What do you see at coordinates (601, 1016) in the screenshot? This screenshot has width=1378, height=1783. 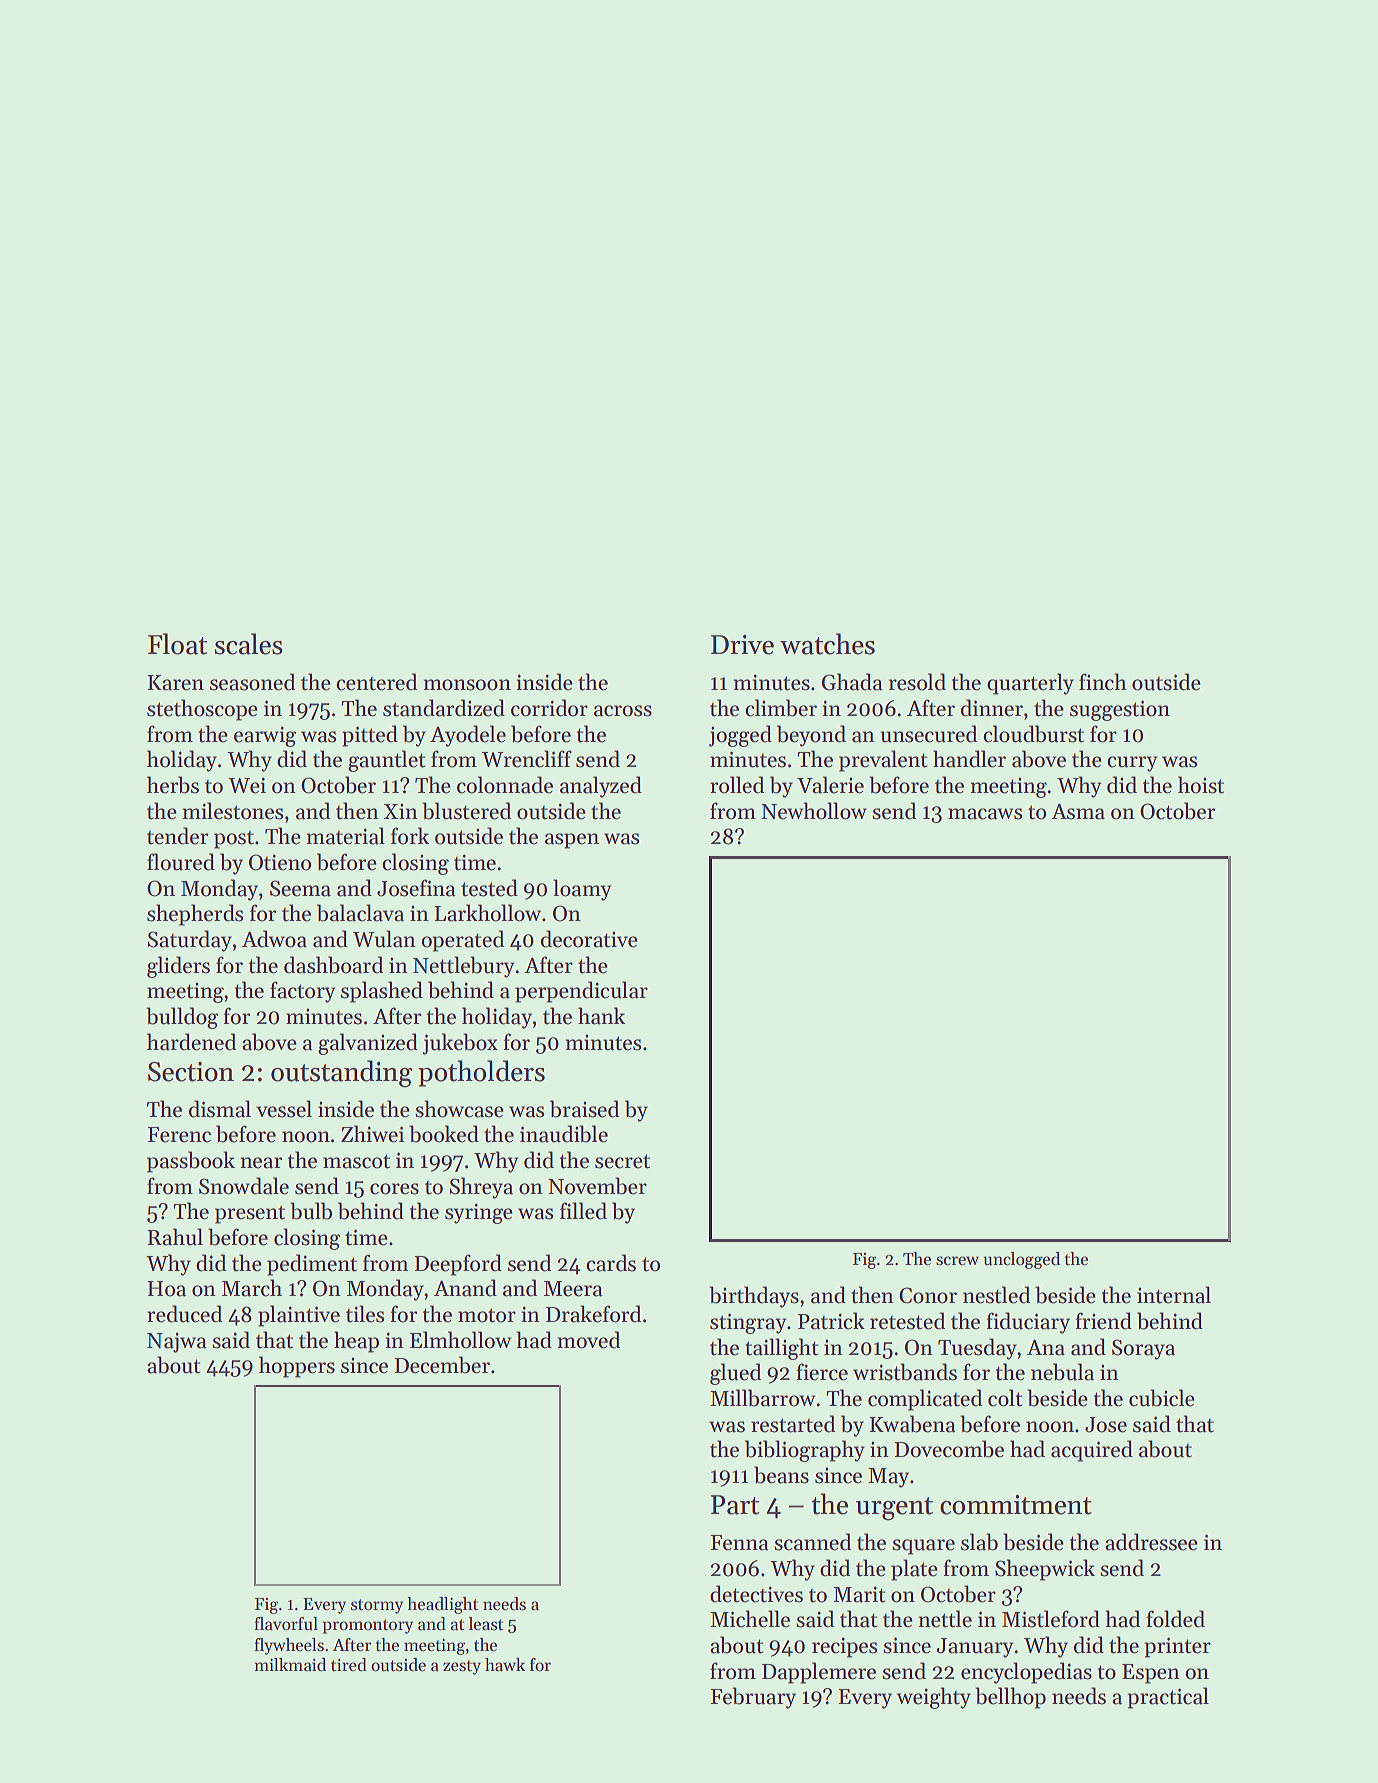 I see `hank` at bounding box center [601, 1016].
